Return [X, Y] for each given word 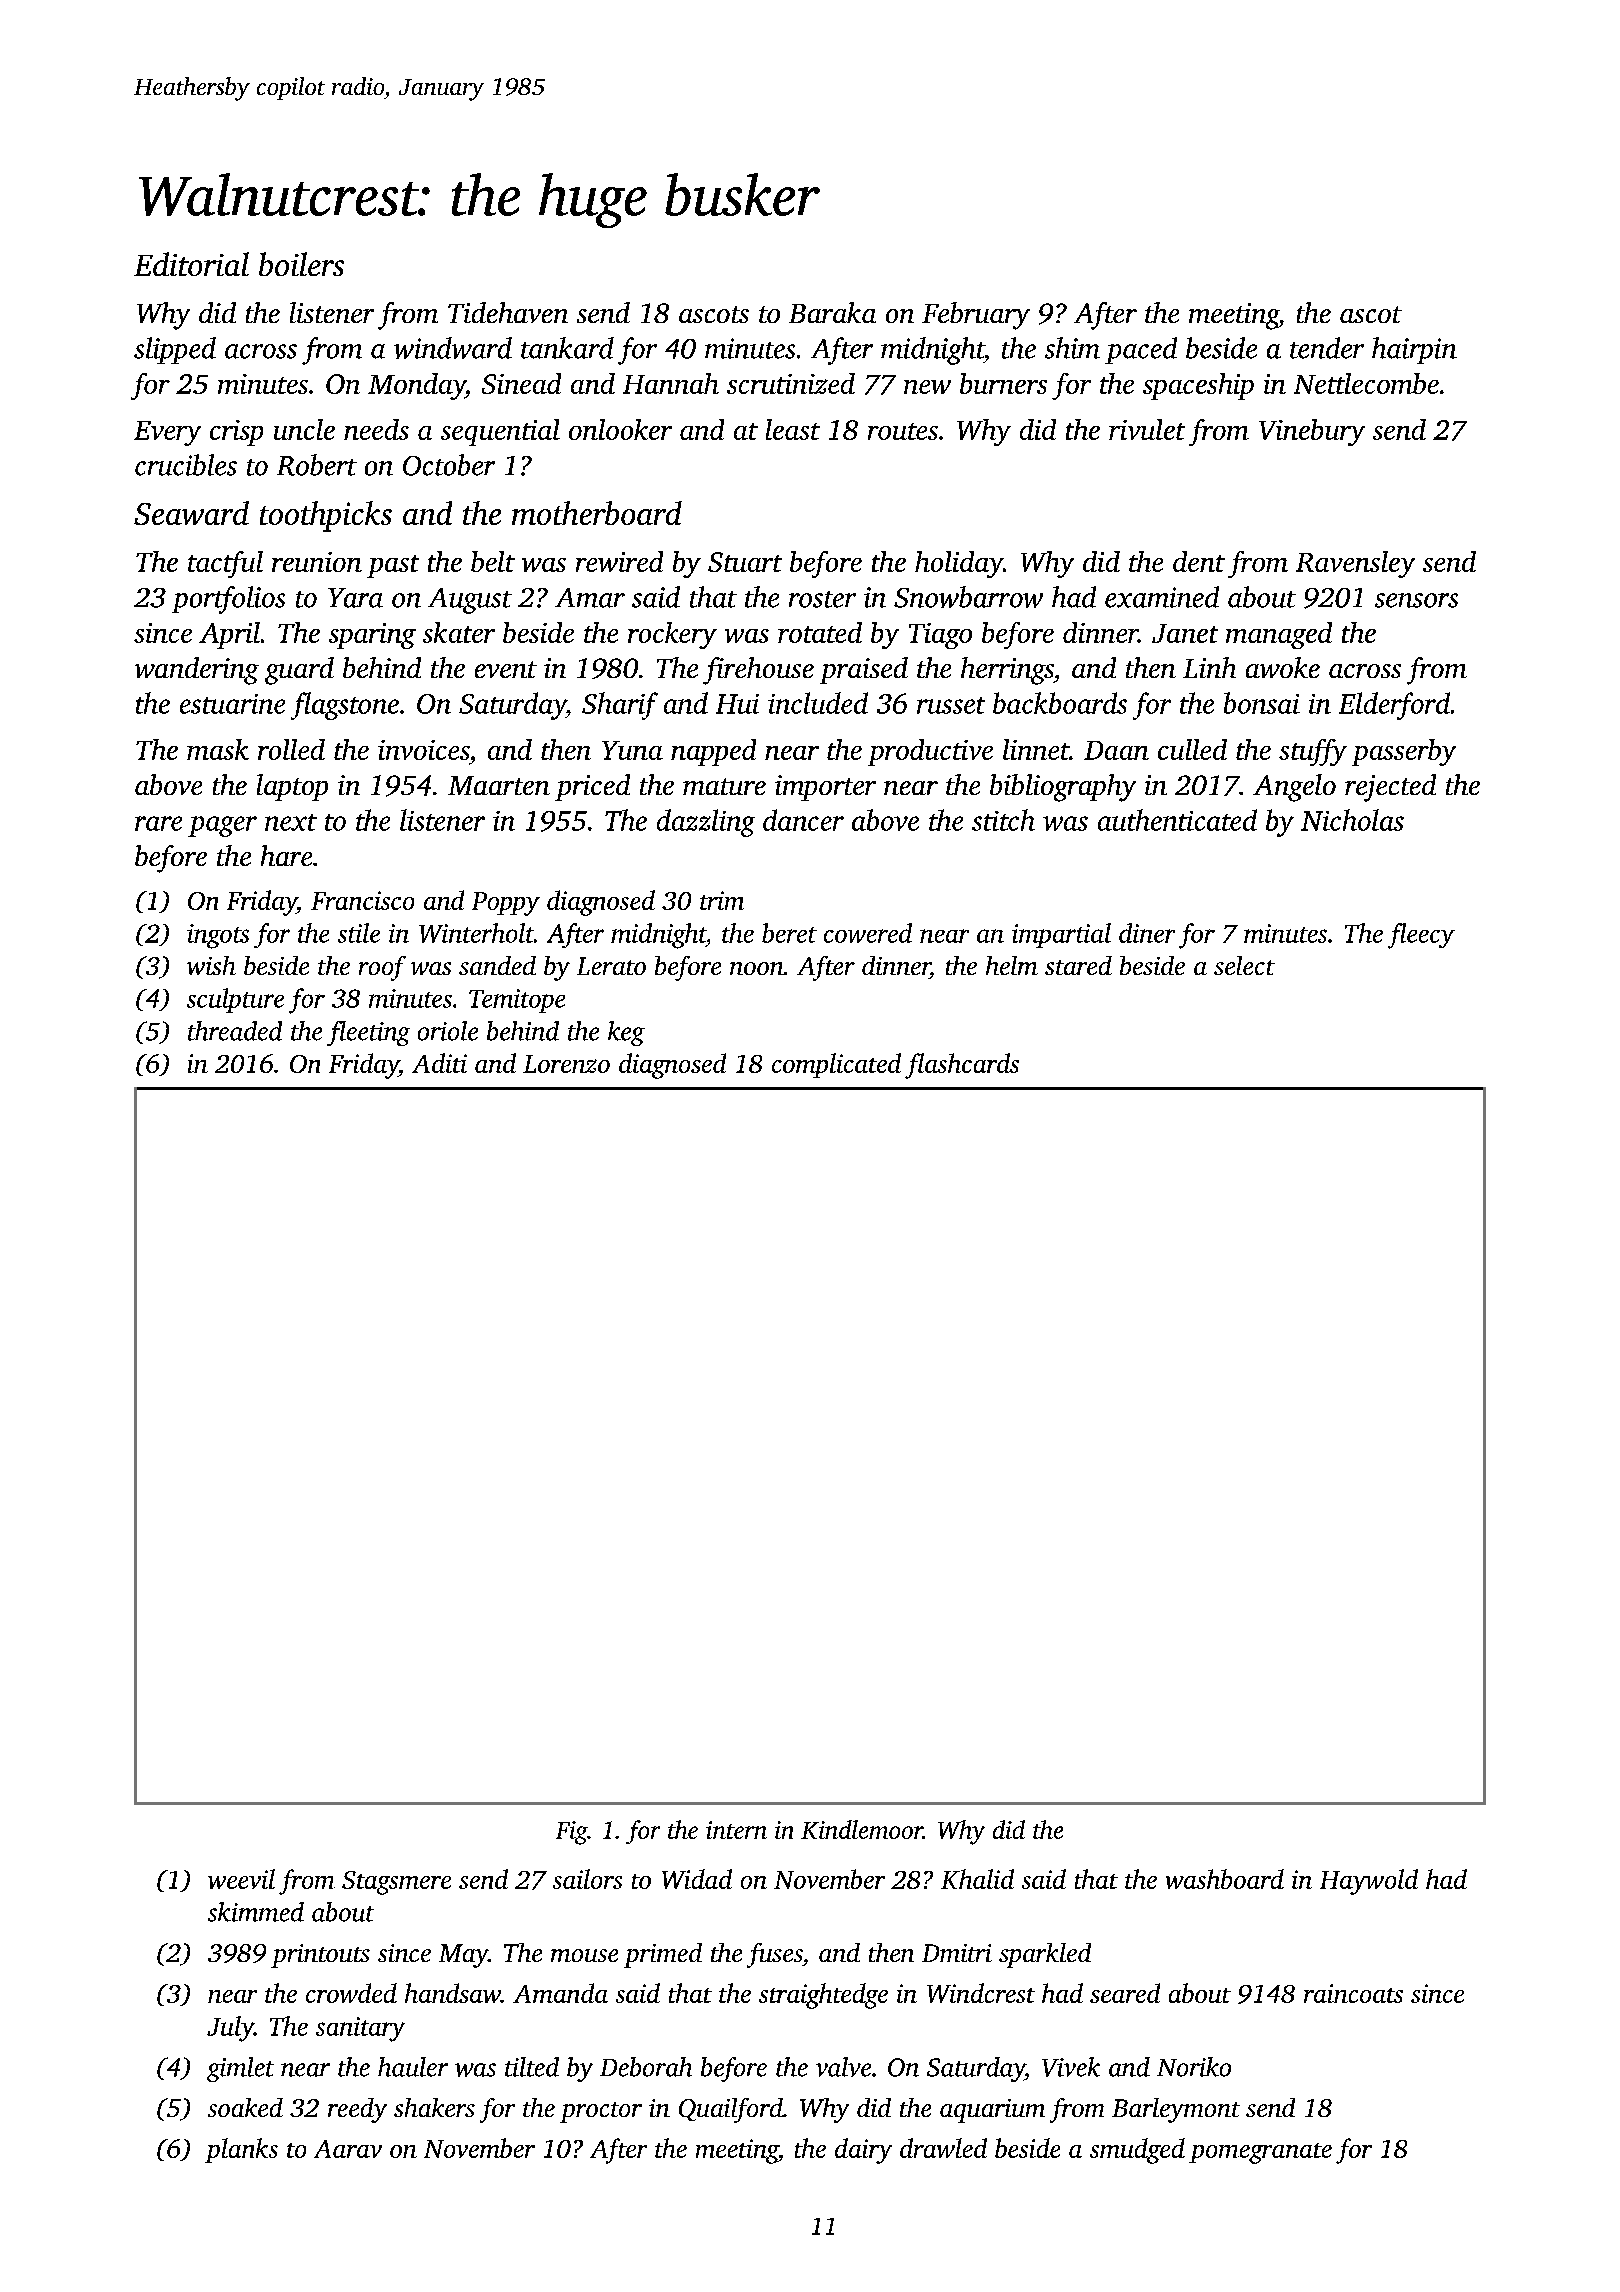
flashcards [962, 1066]
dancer [803, 820]
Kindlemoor [862, 1829]
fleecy [1421, 936]
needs [376, 429]
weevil [241, 1879]
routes [903, 431]
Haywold [1369, 1882]
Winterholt [476, 933]
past [393, 566]
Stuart [745, 562]
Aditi [439, 1063]
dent [1199, 561]
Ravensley [1355, 564]
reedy [357, 2110]
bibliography [1063, 788]
